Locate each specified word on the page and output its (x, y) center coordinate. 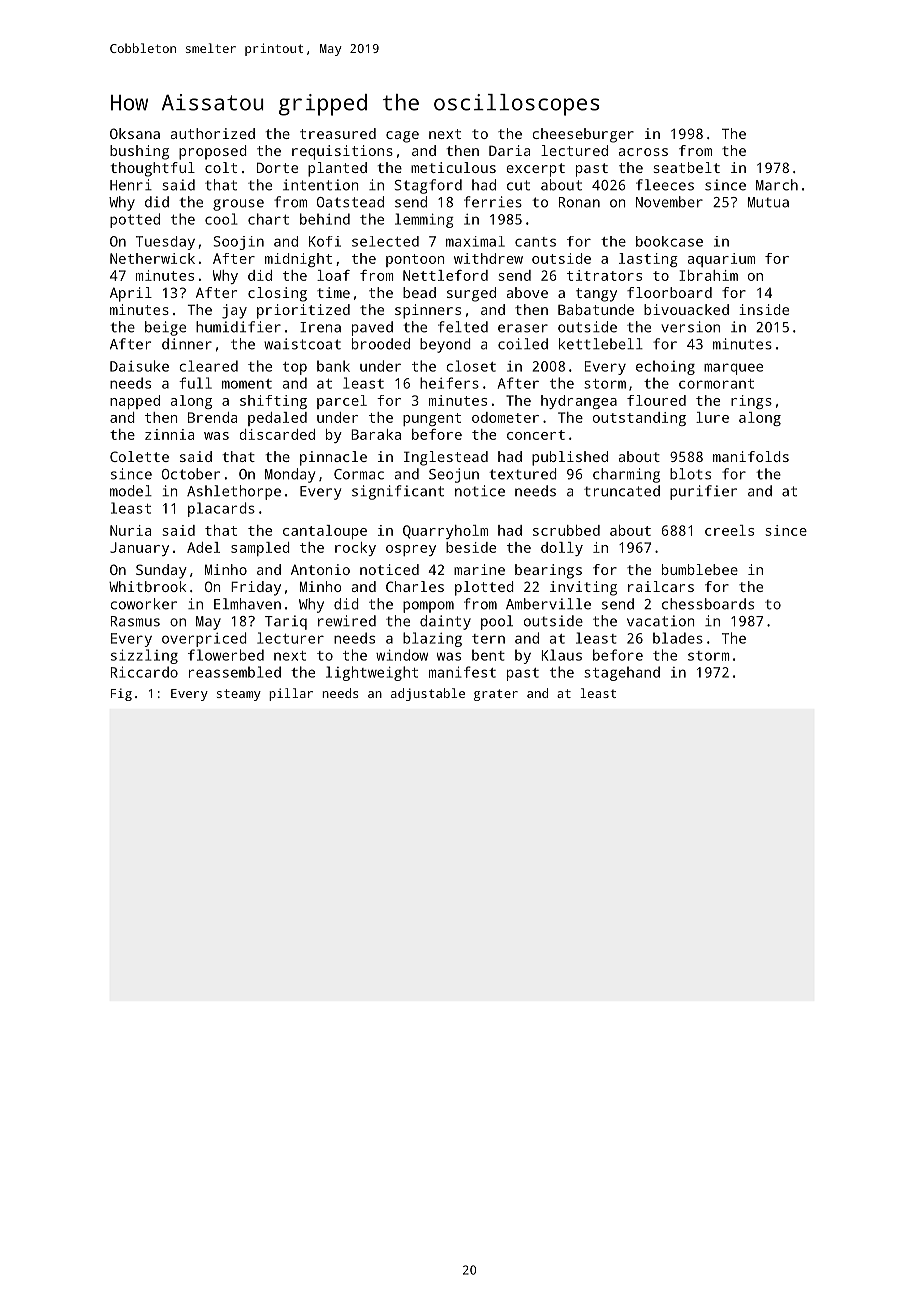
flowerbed (226, 655)
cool (221, 219)
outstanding (639, 419)
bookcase (669, 241)
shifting (273, 402)
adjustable (428, 694)
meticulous (453, 167)
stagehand (622, 673)
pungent (432, 419)
